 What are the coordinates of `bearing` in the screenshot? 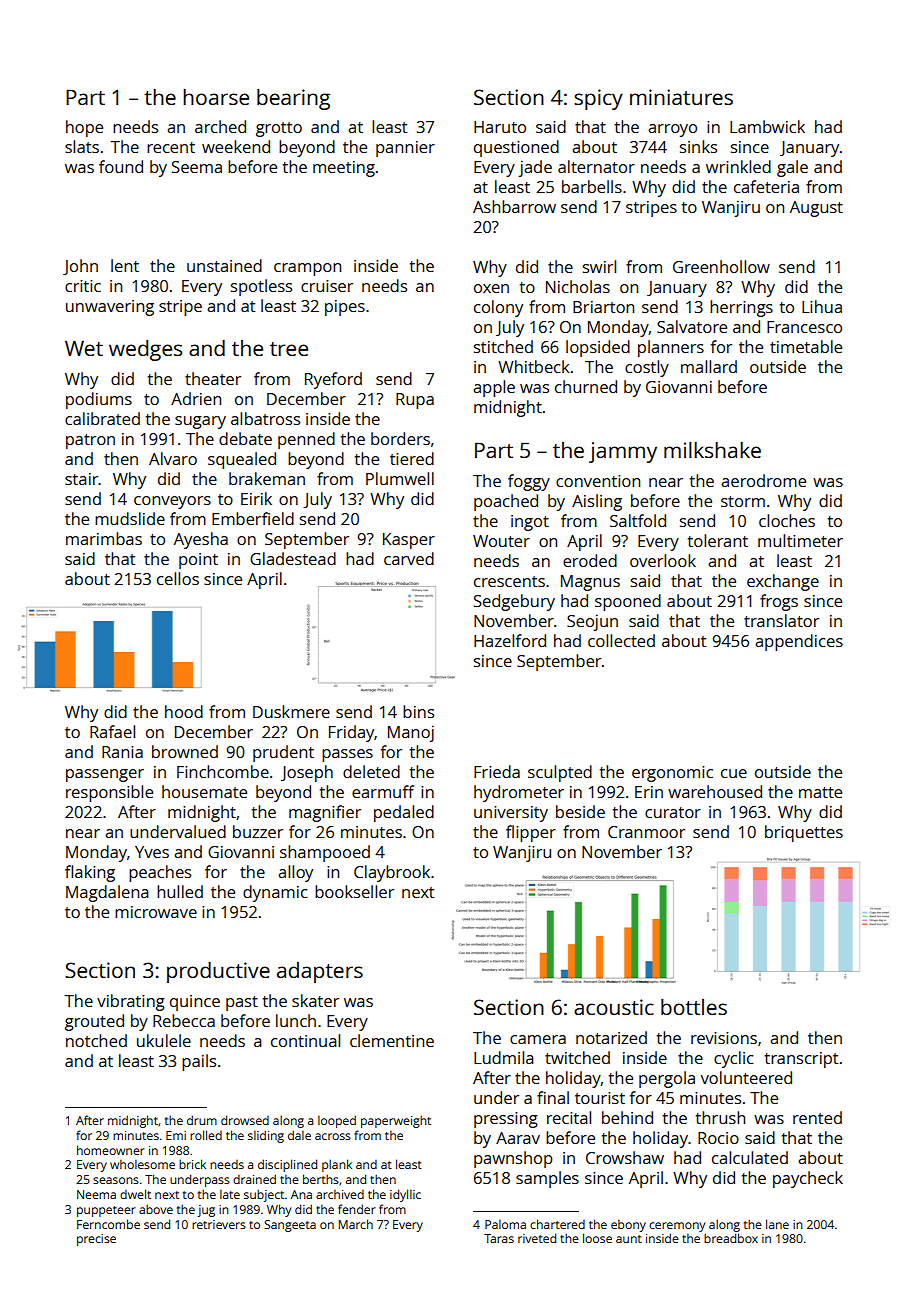 It's located at (293, 99).
